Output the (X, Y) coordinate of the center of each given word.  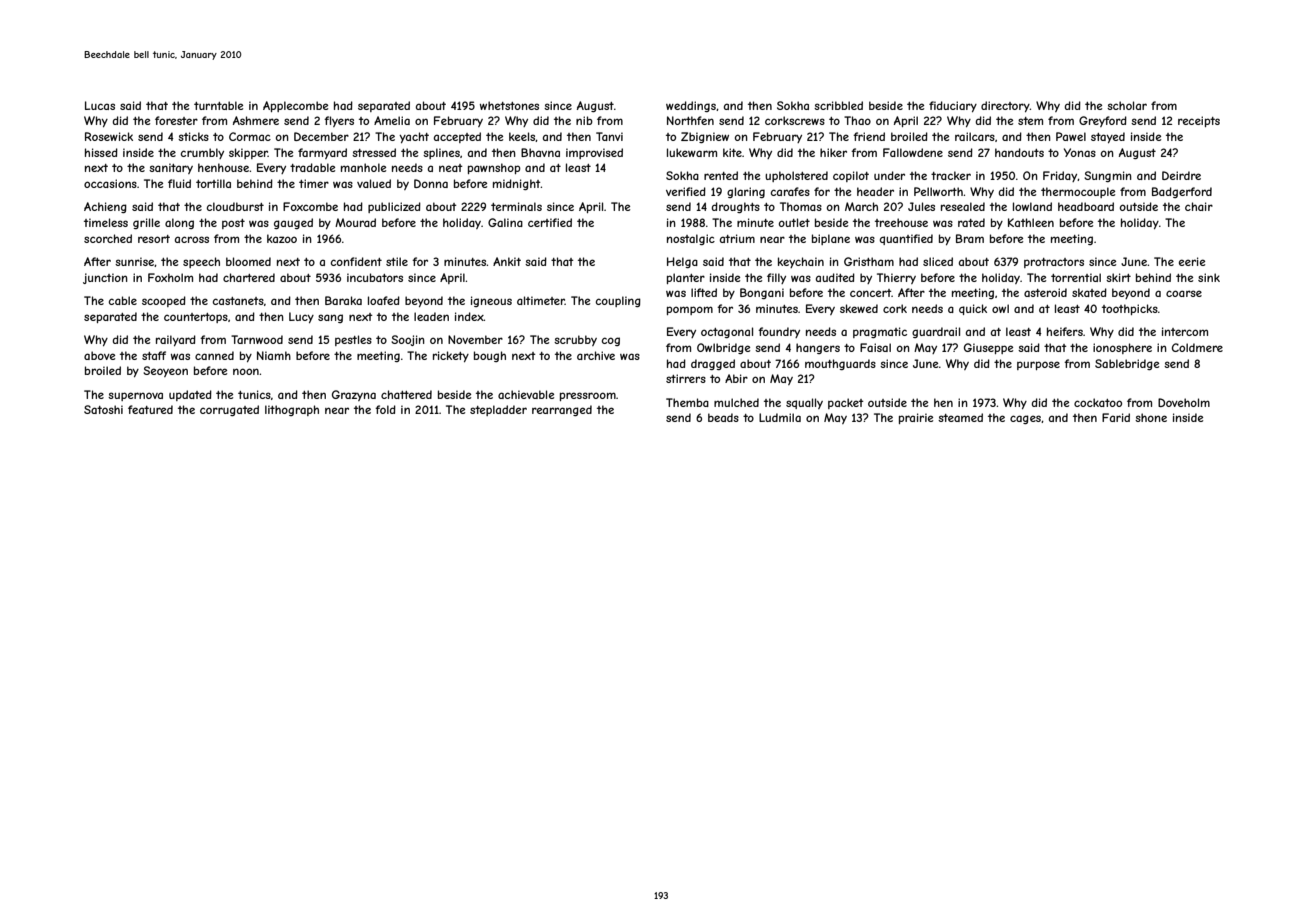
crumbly (202, 153)
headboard (1086, 206)
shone (1151, 417)
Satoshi (103, 409)
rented (721, 175)
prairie (916, 418)
